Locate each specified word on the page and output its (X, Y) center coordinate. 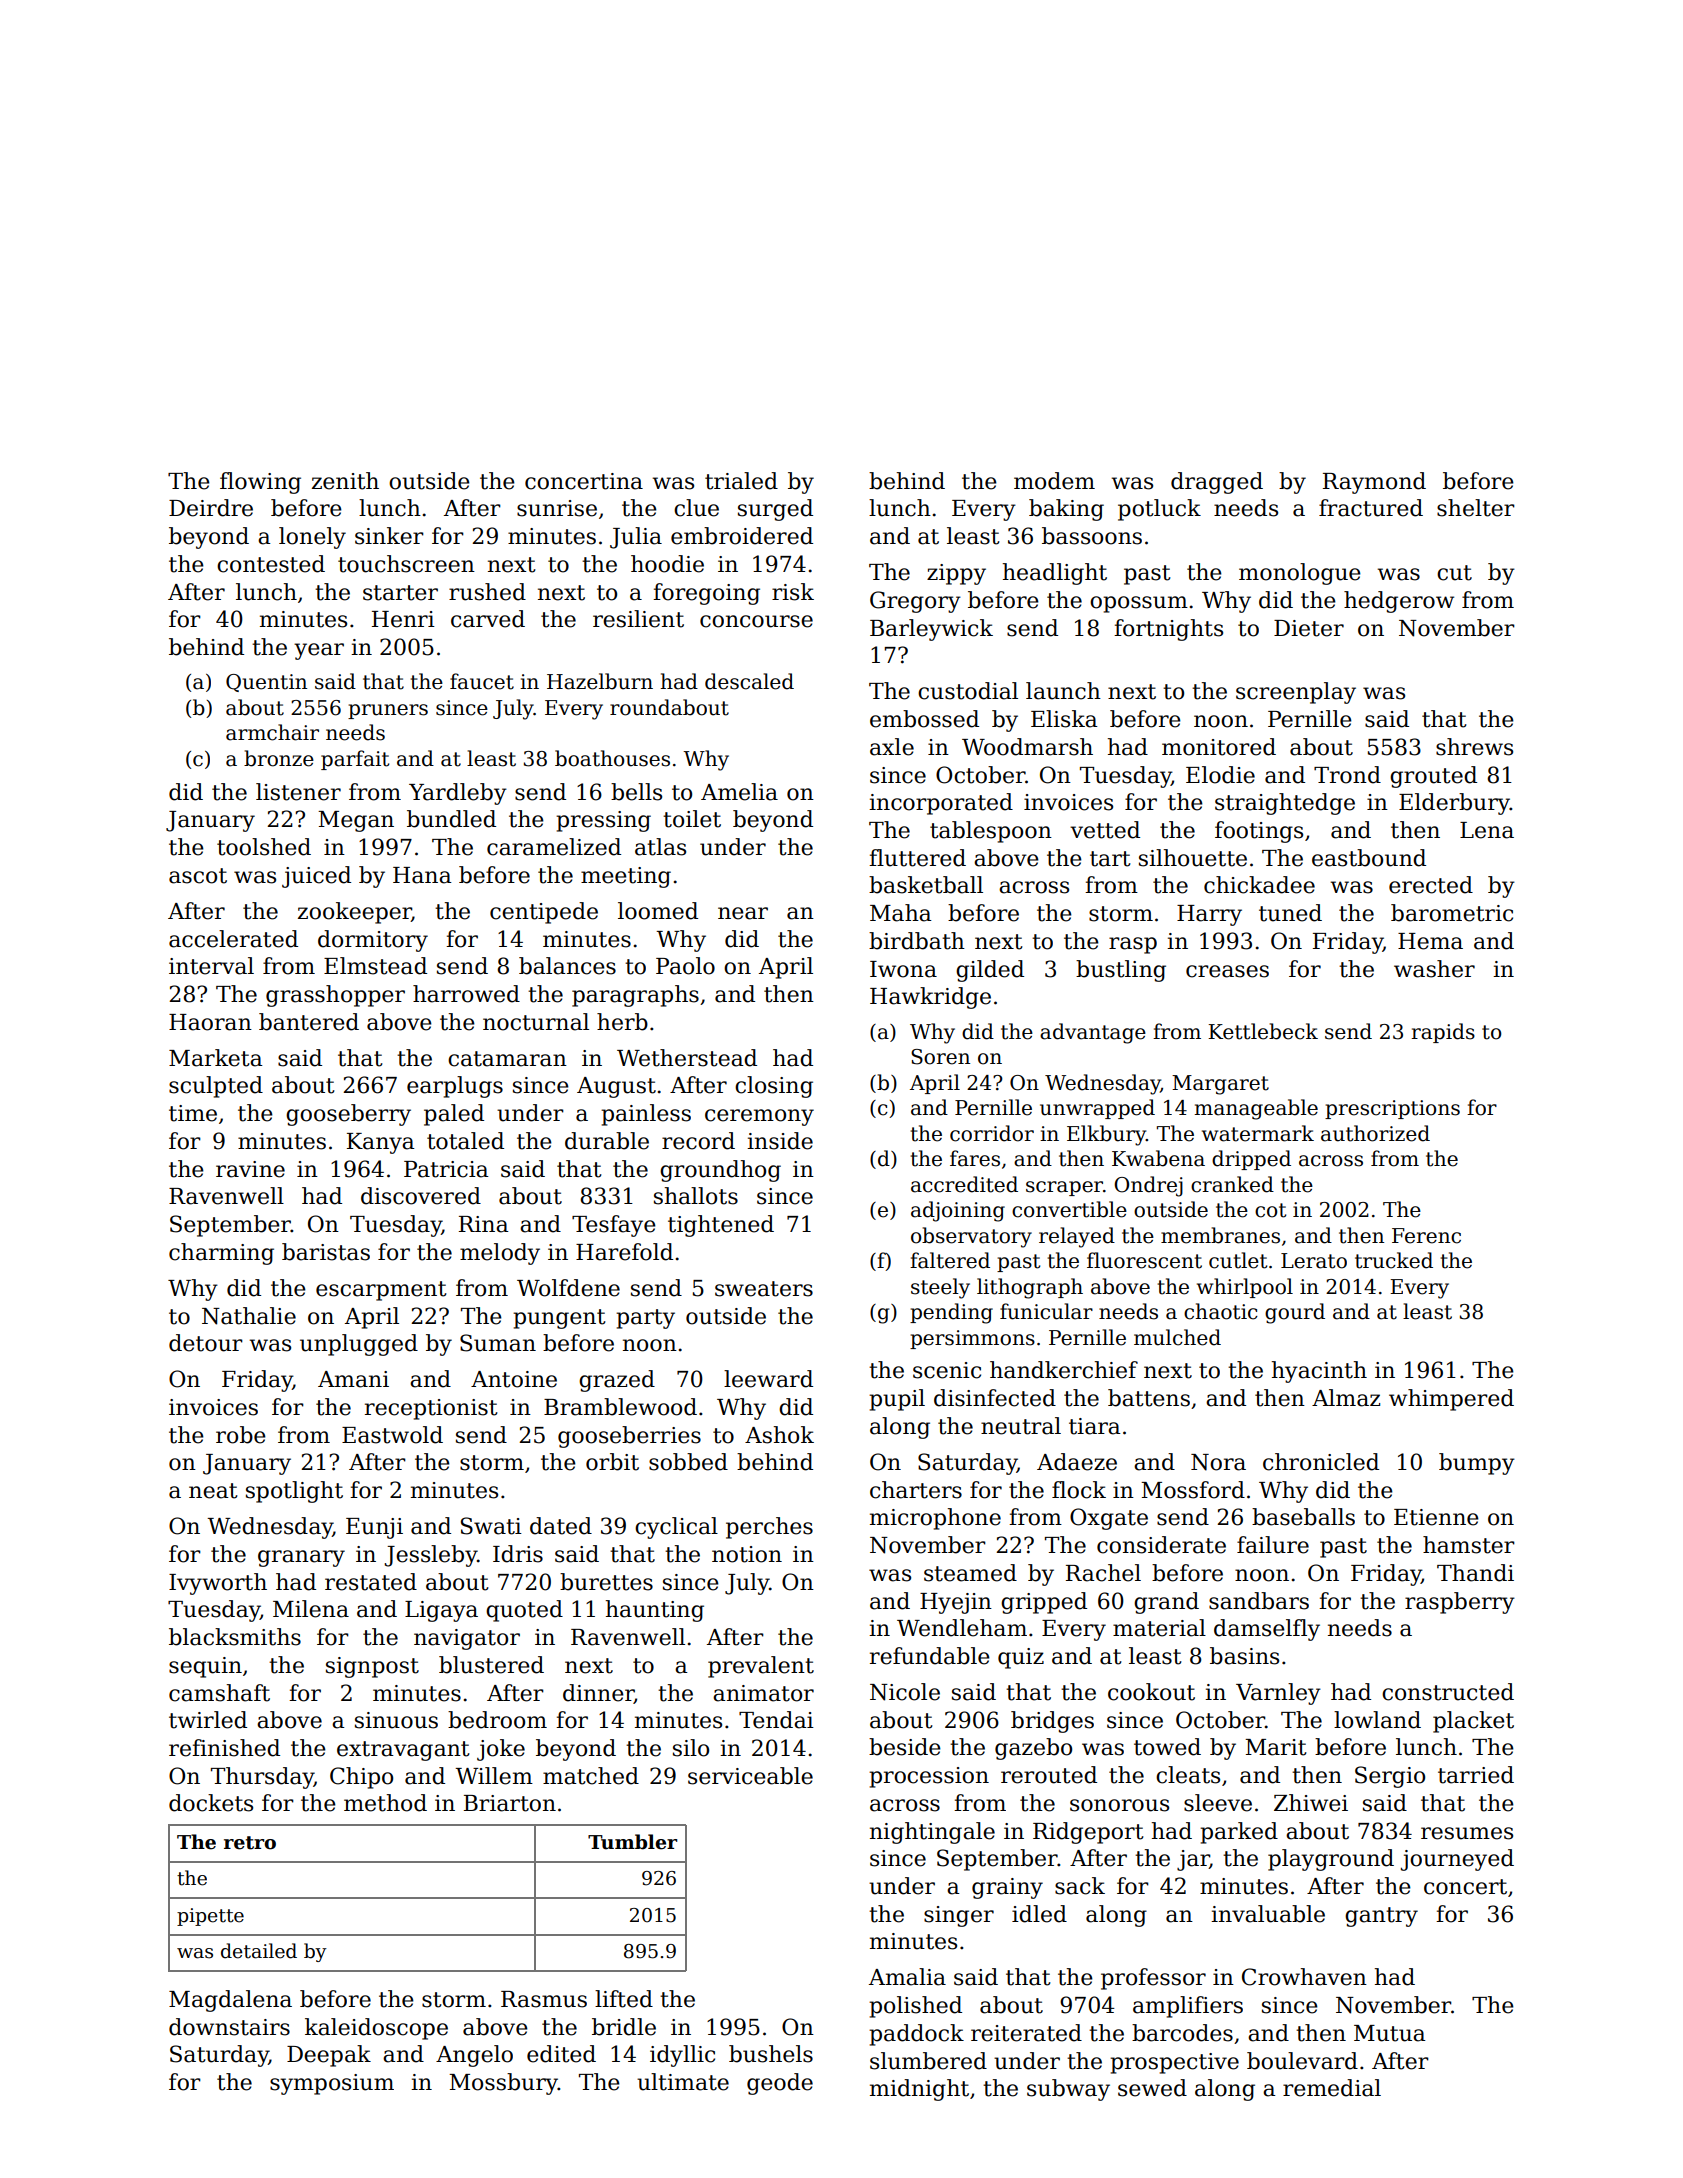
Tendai (776, 1720)
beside (905, 1747)
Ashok (779, 1435)
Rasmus (544, 1999)
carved (488, 619)
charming (221, 1254)
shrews (1474, 747)
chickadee (1259, 885)
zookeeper (354, 913)
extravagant (403, 1751)
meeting (626, 877)
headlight (1055, 574)
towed (1167, 1747)
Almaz (1346, 1398)
